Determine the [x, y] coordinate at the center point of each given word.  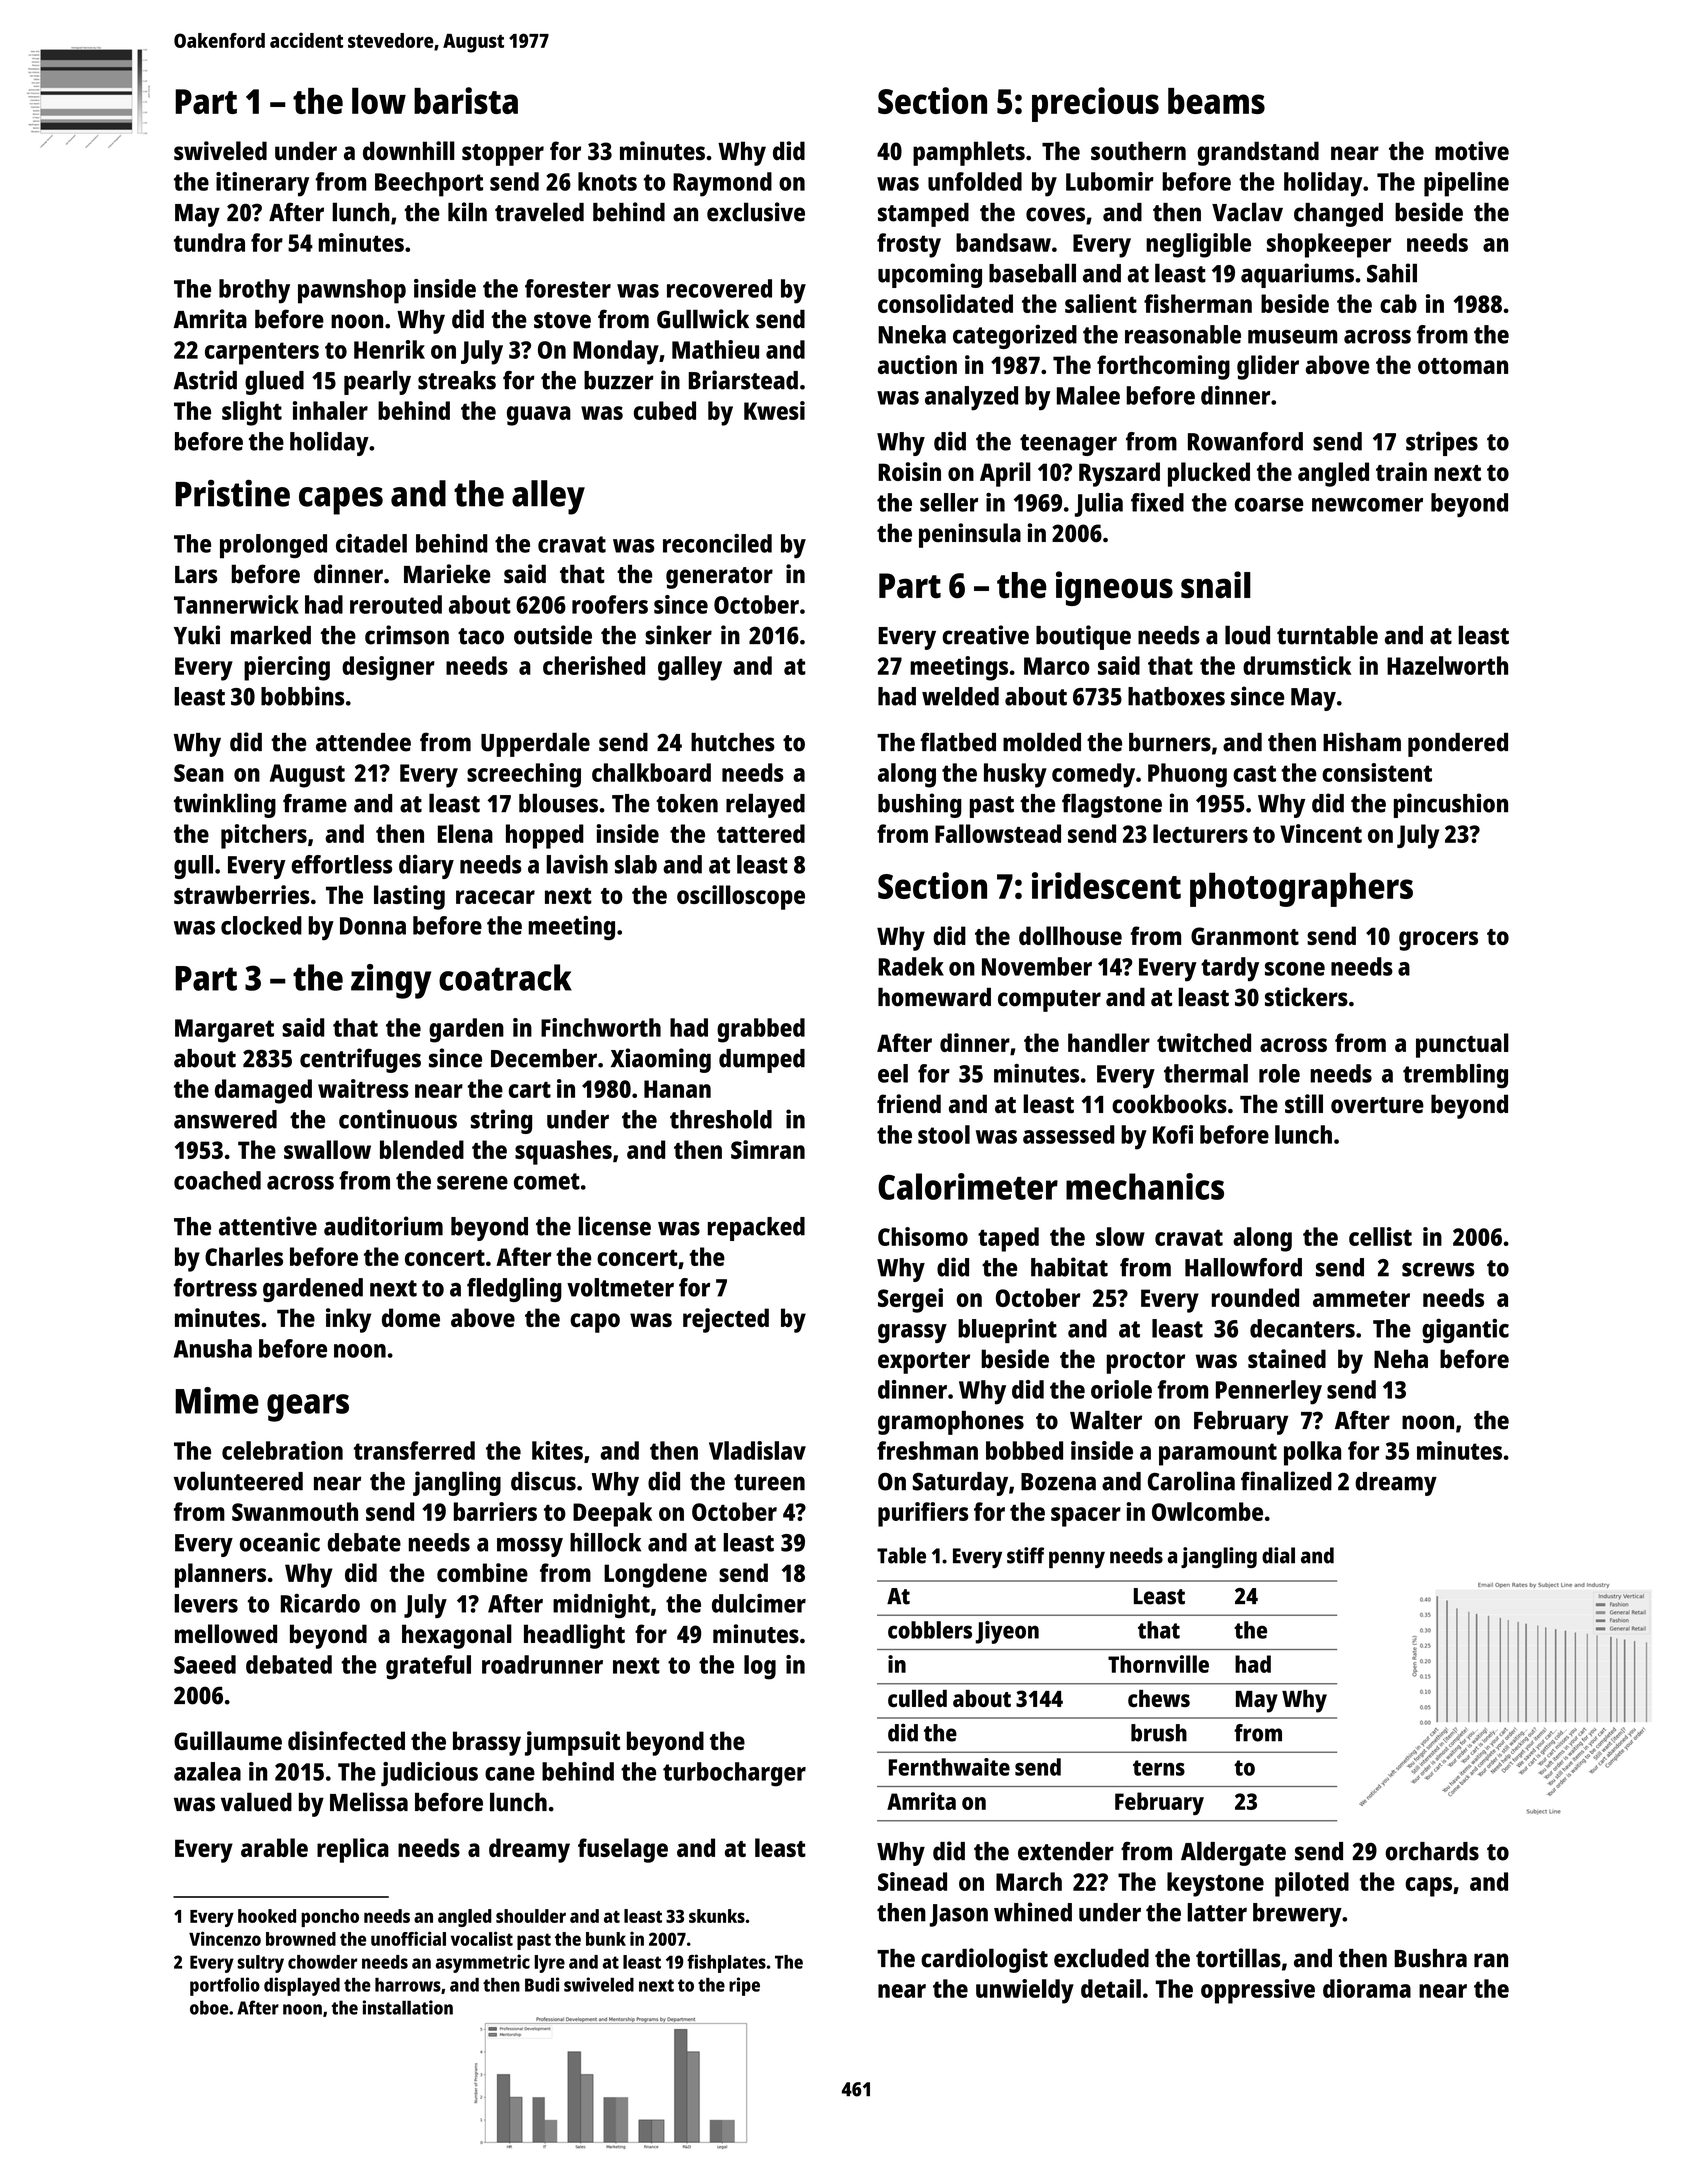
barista [466, 100]
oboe [209, 2007]
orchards [1432, 1851]
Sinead [912, 1881]
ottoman [1463, 366]
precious [1095, 104]
